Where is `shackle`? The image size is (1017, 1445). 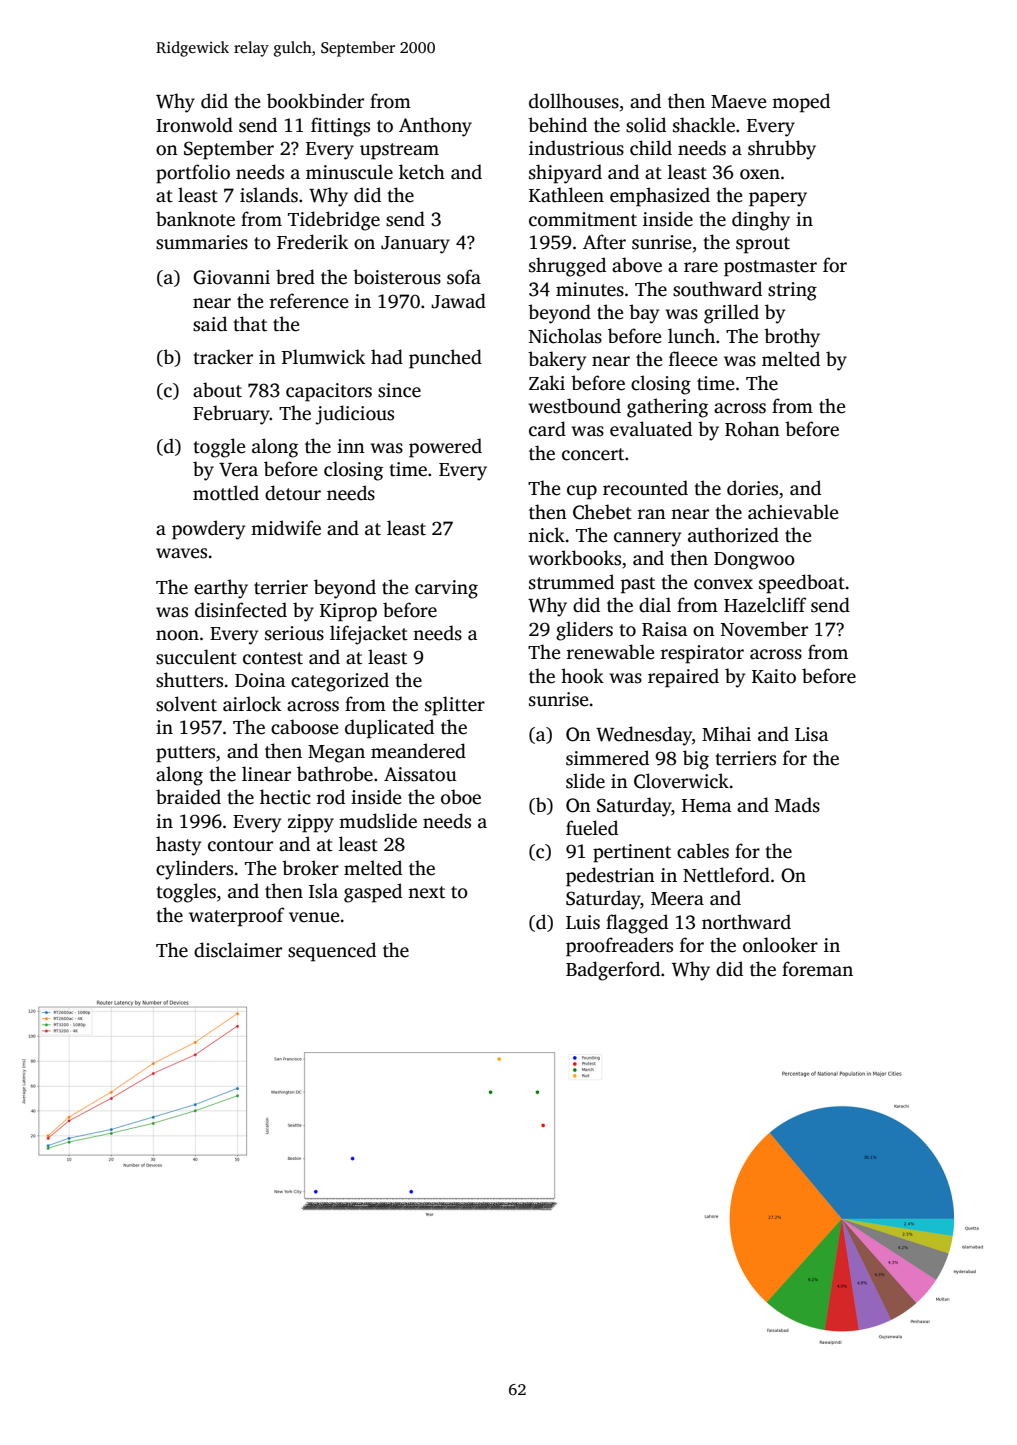
shackle is located at coordinates (704, 125).
